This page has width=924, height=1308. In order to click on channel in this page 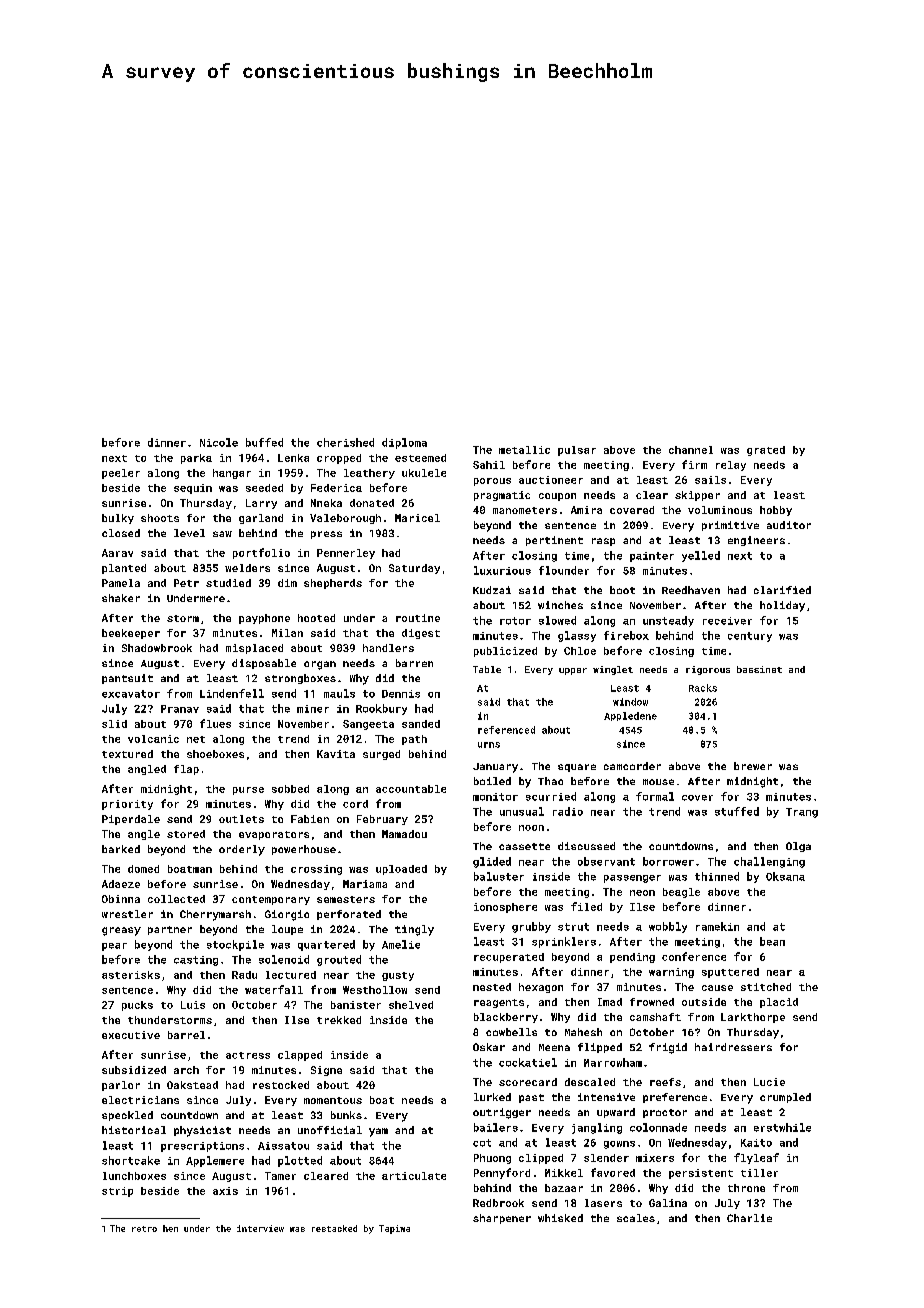, I will do `click(691, 450)`.
